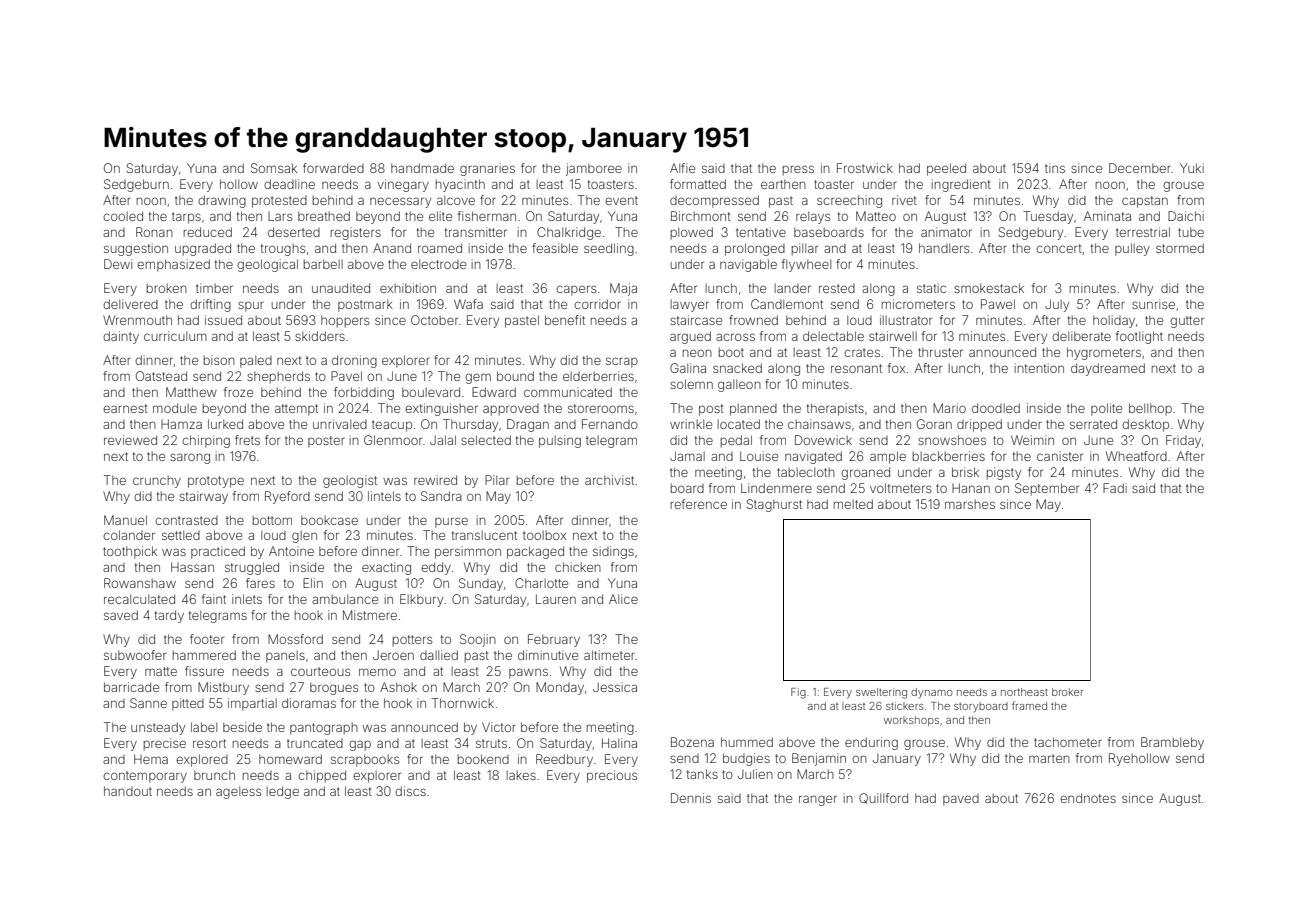 The height and width of the image is (924, 1308). I want to click on lintels, so click(384, 496).
